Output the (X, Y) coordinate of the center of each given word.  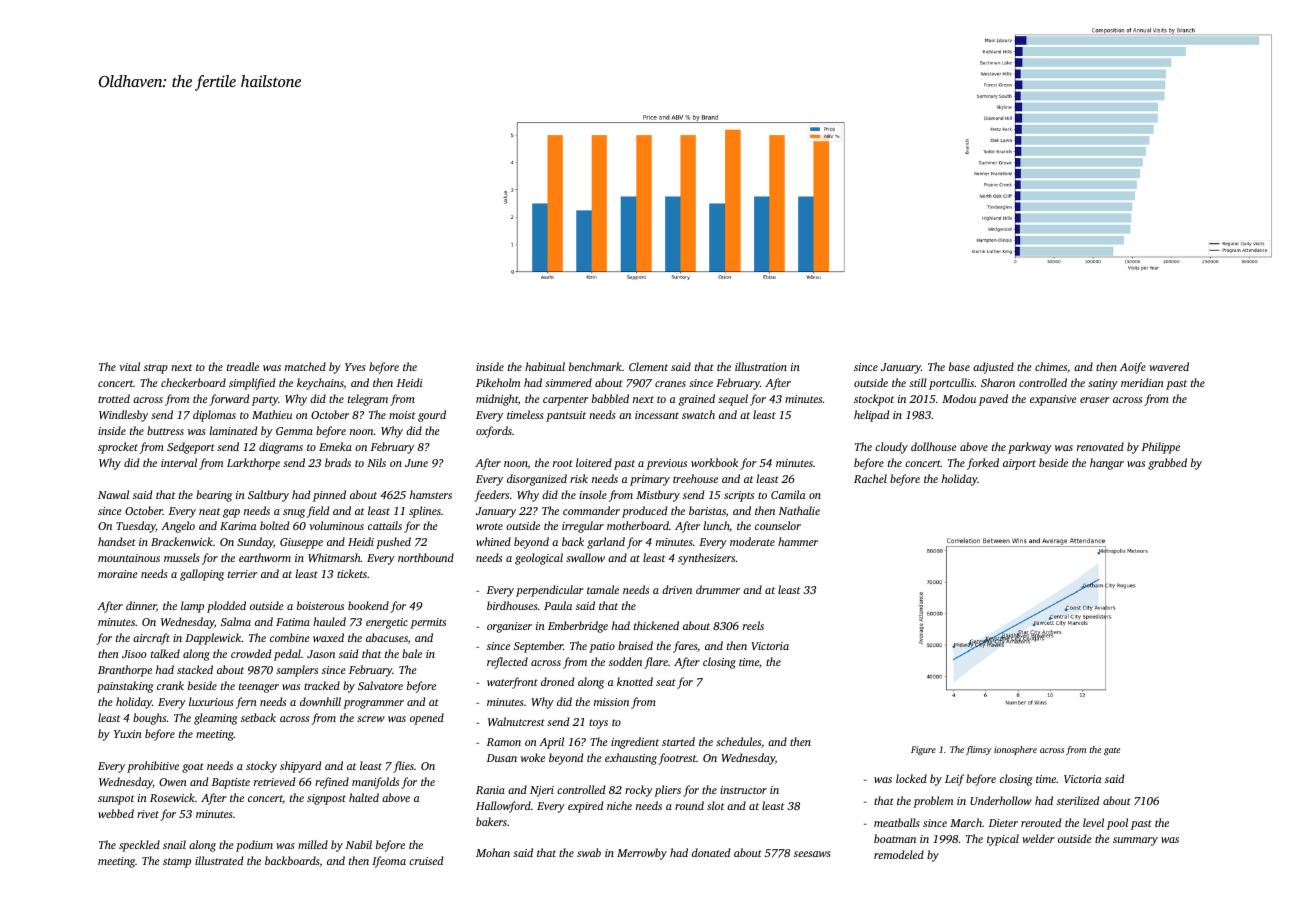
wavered (1169, 366)
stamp (177, 863)
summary (1135, 841)
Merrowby (642, 854)
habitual (545, 366)
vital (129, 366)
